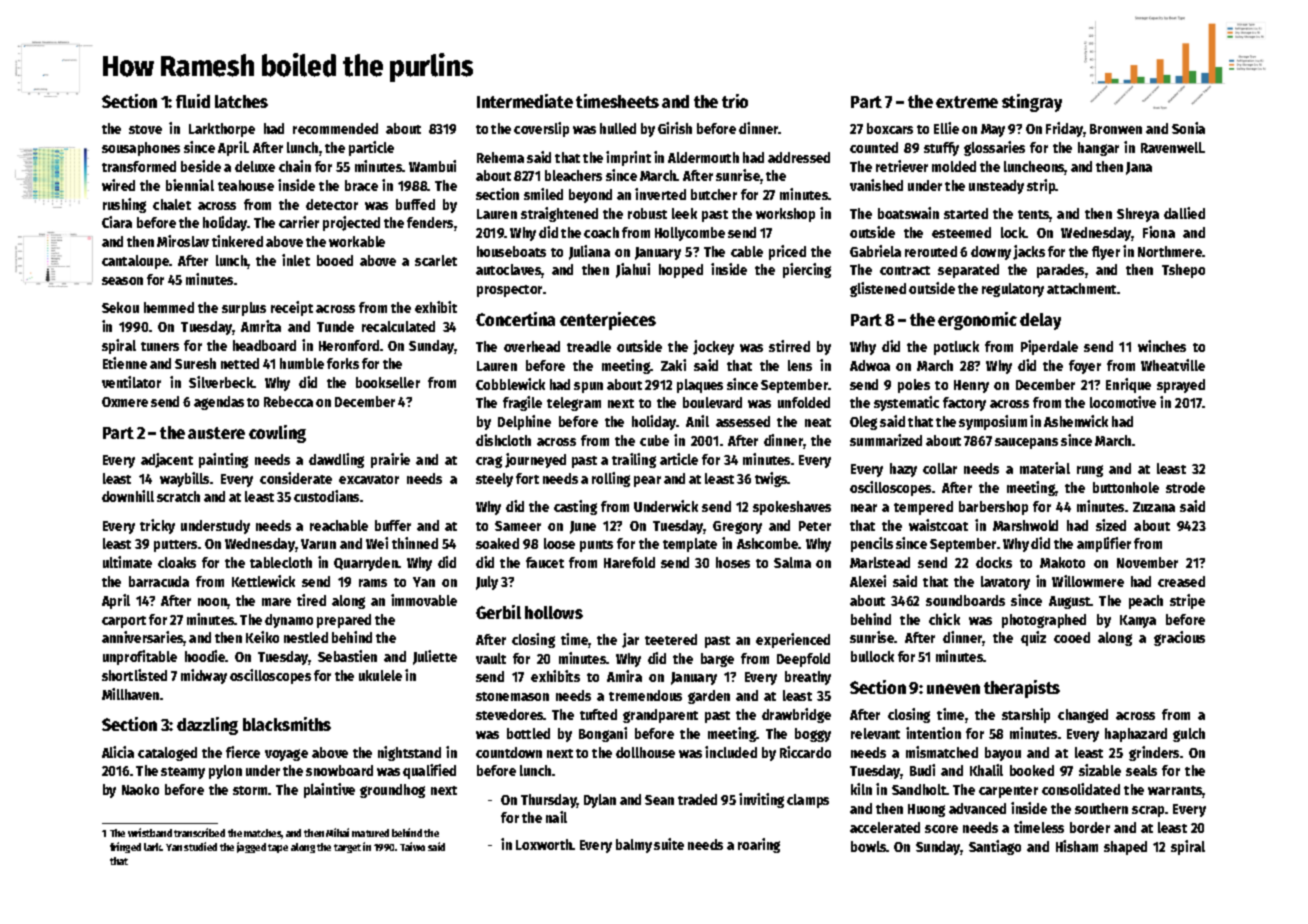 Image resolution: width=1308 pixels, height=924 pixels. What do you see at coordinates (122, 281) in the document?
I see `season` at bounding box center [122, 281].
